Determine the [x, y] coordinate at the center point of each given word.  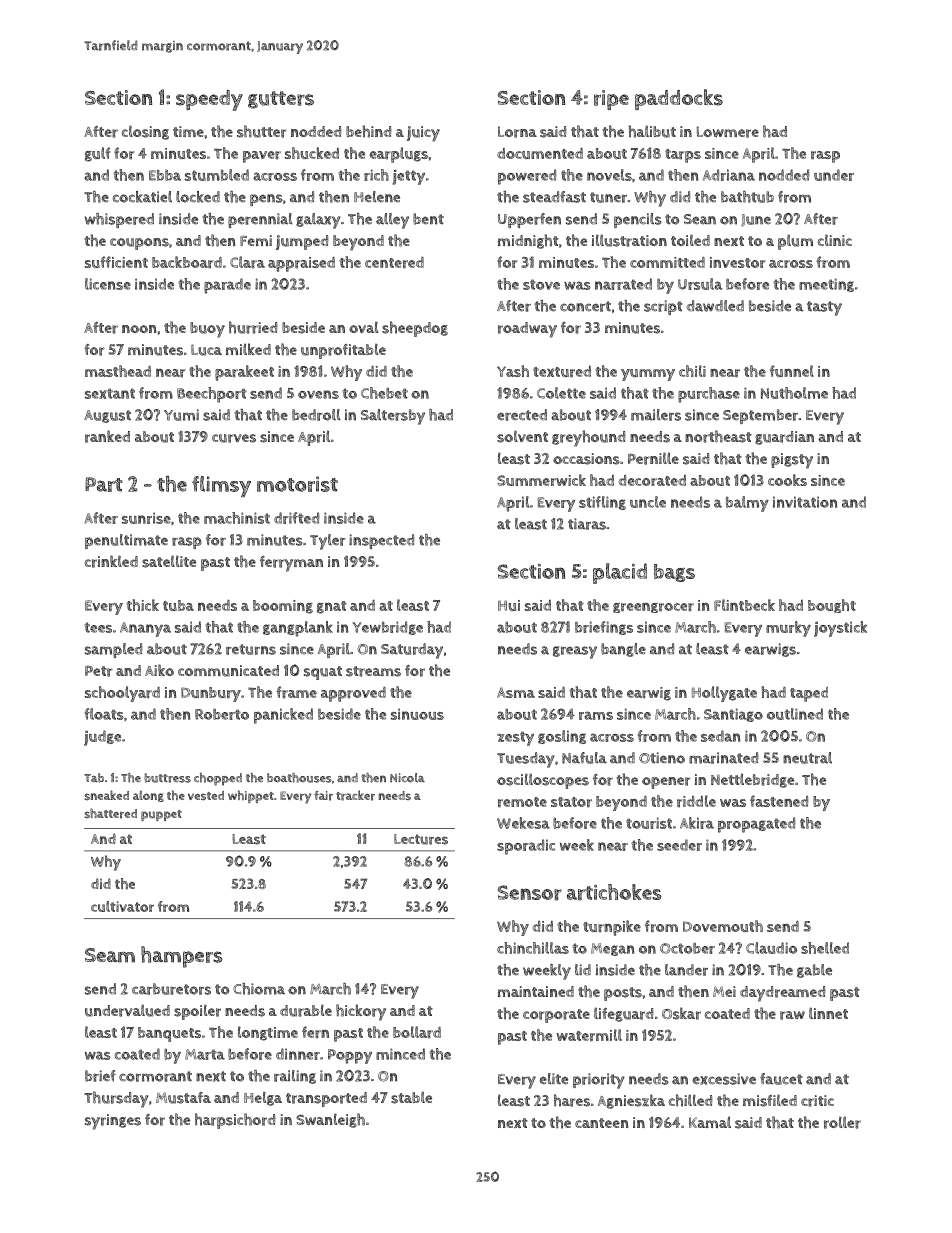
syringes [113, 1122]
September [760, 416]
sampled [113, 650]
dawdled [715, 306]
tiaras [587, 524]
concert [585, 306]
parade [227, 286]
